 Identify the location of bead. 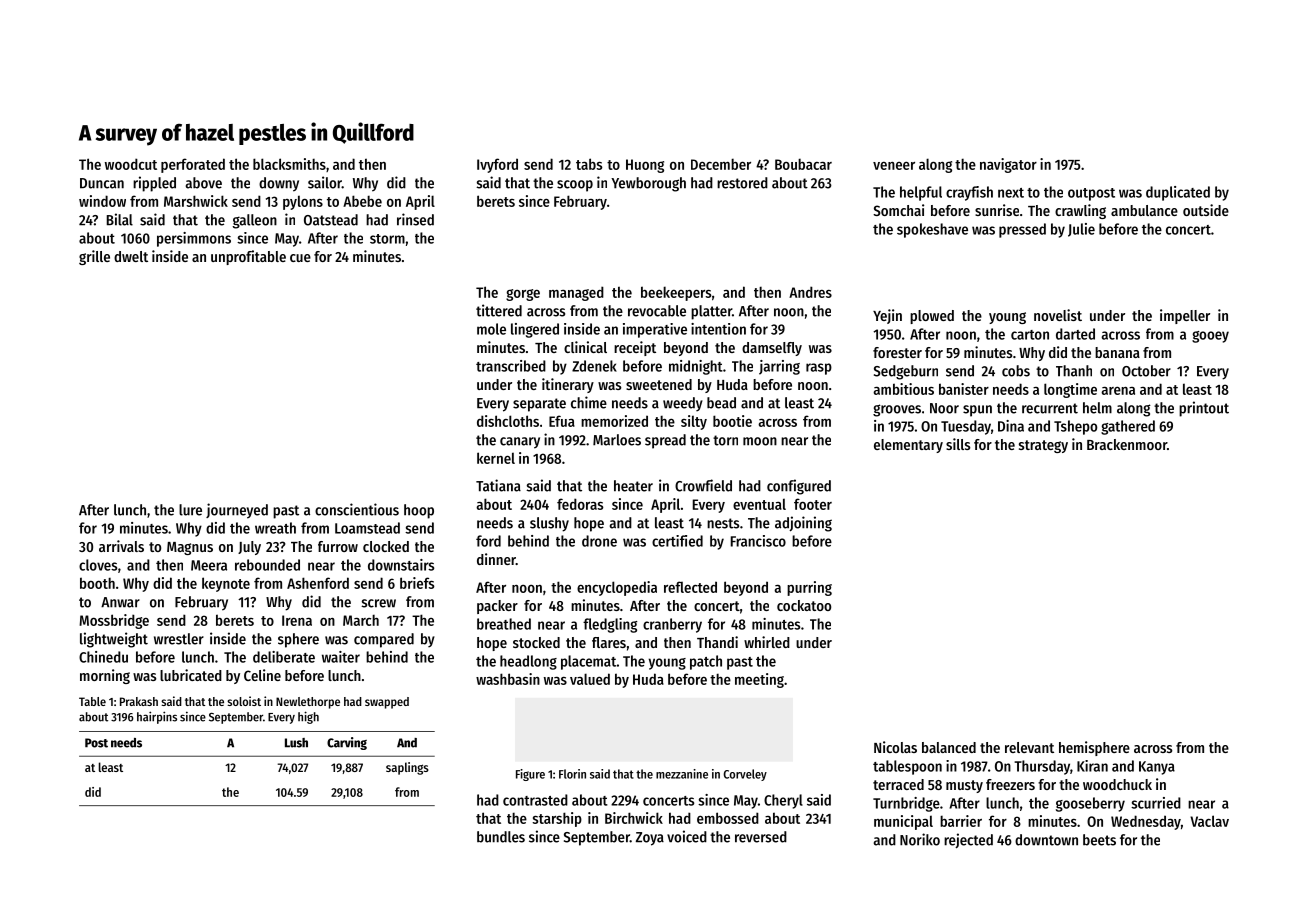
(721, 403).
